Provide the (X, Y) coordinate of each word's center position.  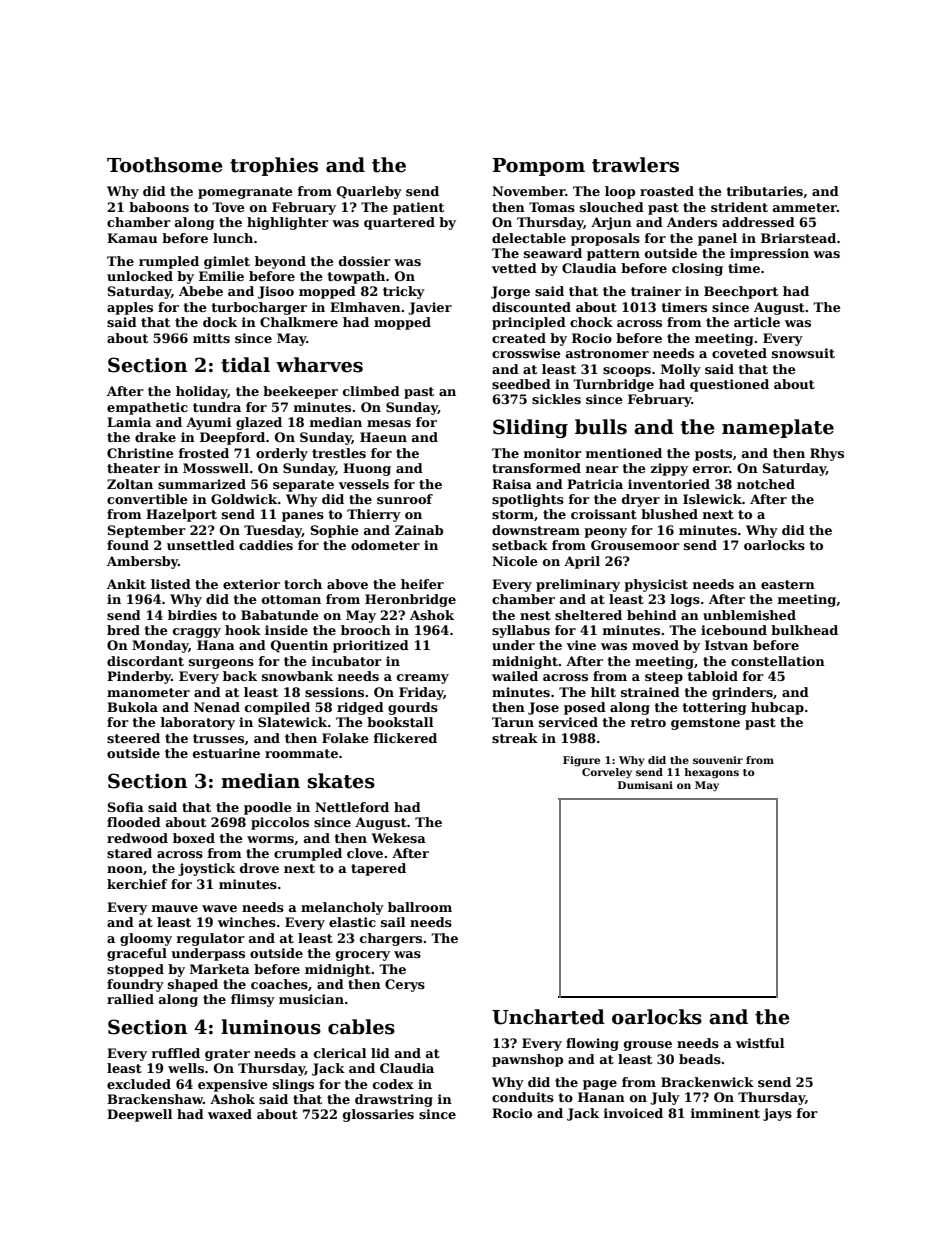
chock (591, 322)
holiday (202, 392)
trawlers (635, 165)
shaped (193, 985)
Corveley (607, 773)
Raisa (512, 484)
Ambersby (142, 562)
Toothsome (165, 165)
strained (650, 692)
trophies (274, 166)
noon (125, 869)
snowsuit (803, 353)
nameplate (778, 428)
